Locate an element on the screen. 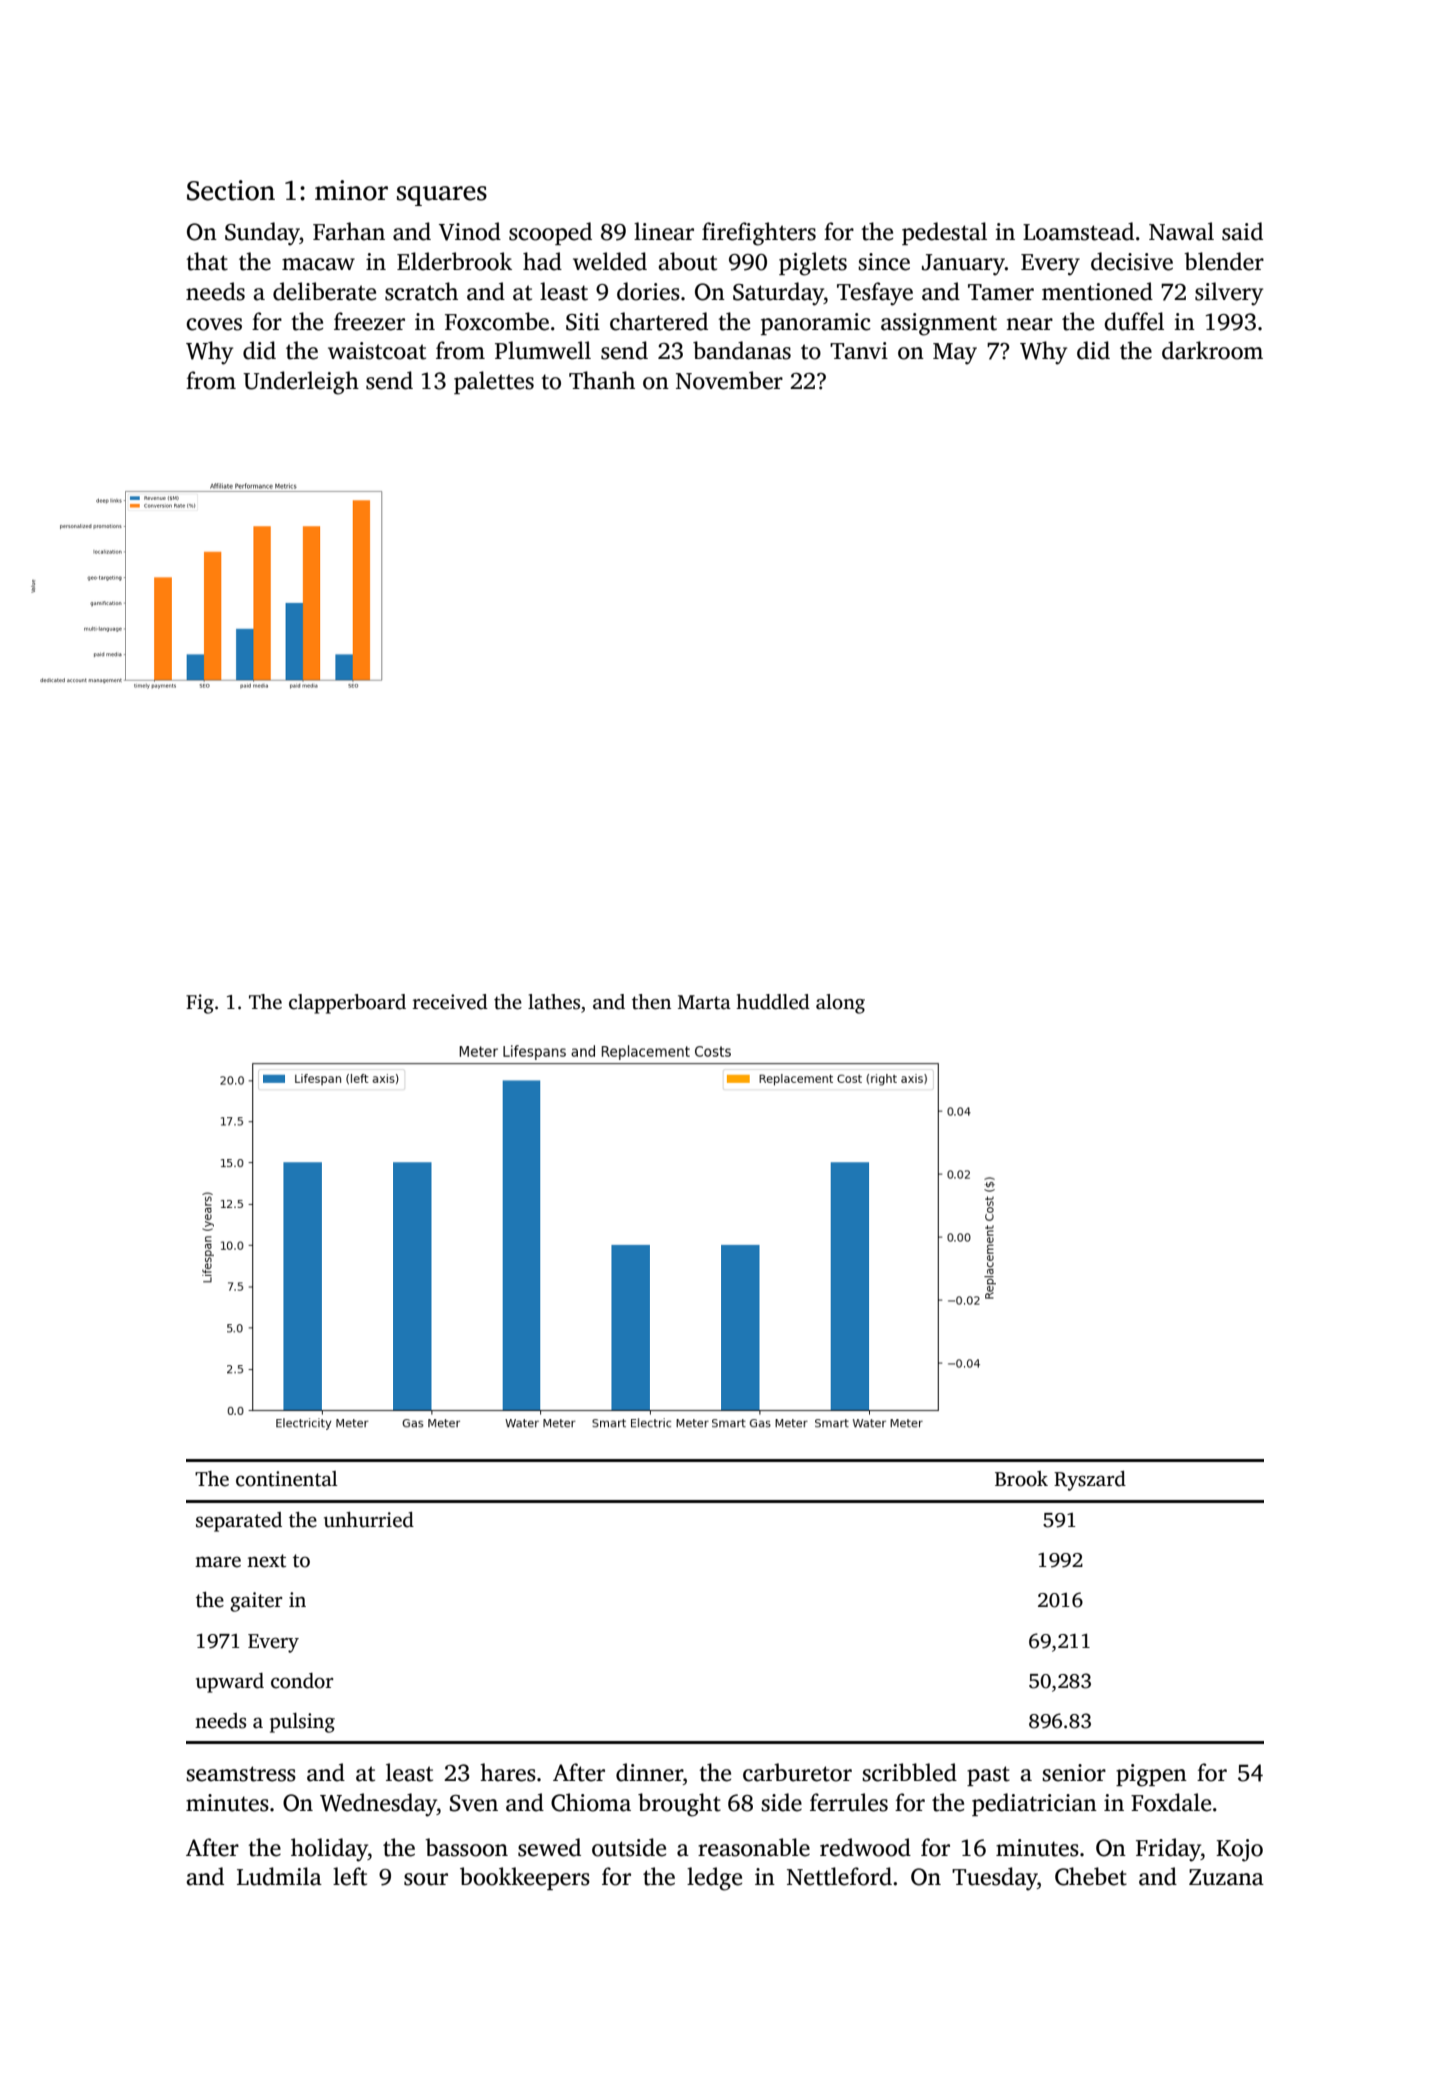  mare is located at coordinates (218, 1562).
